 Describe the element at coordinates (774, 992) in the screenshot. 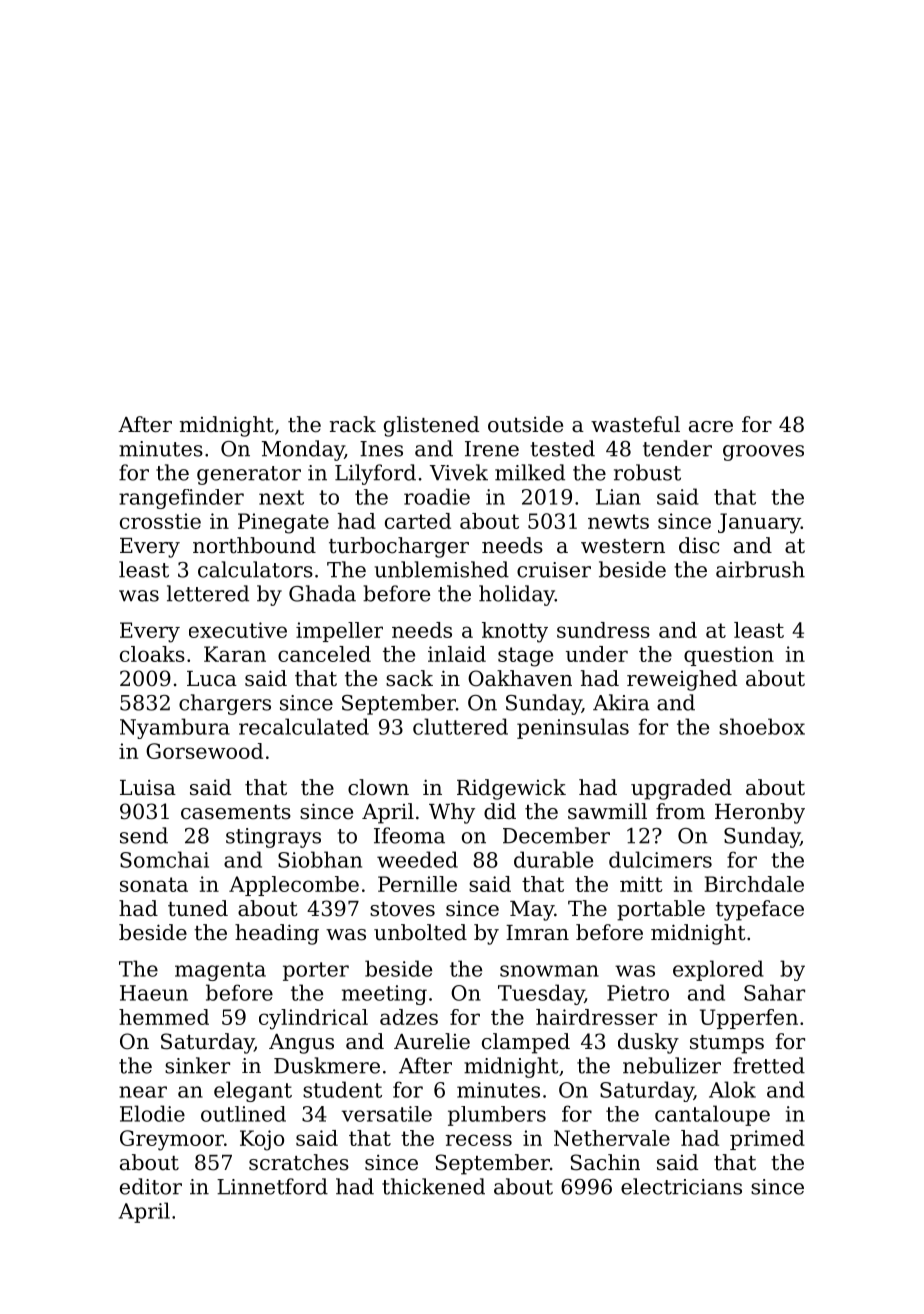

I see `Sahar` at that location.
